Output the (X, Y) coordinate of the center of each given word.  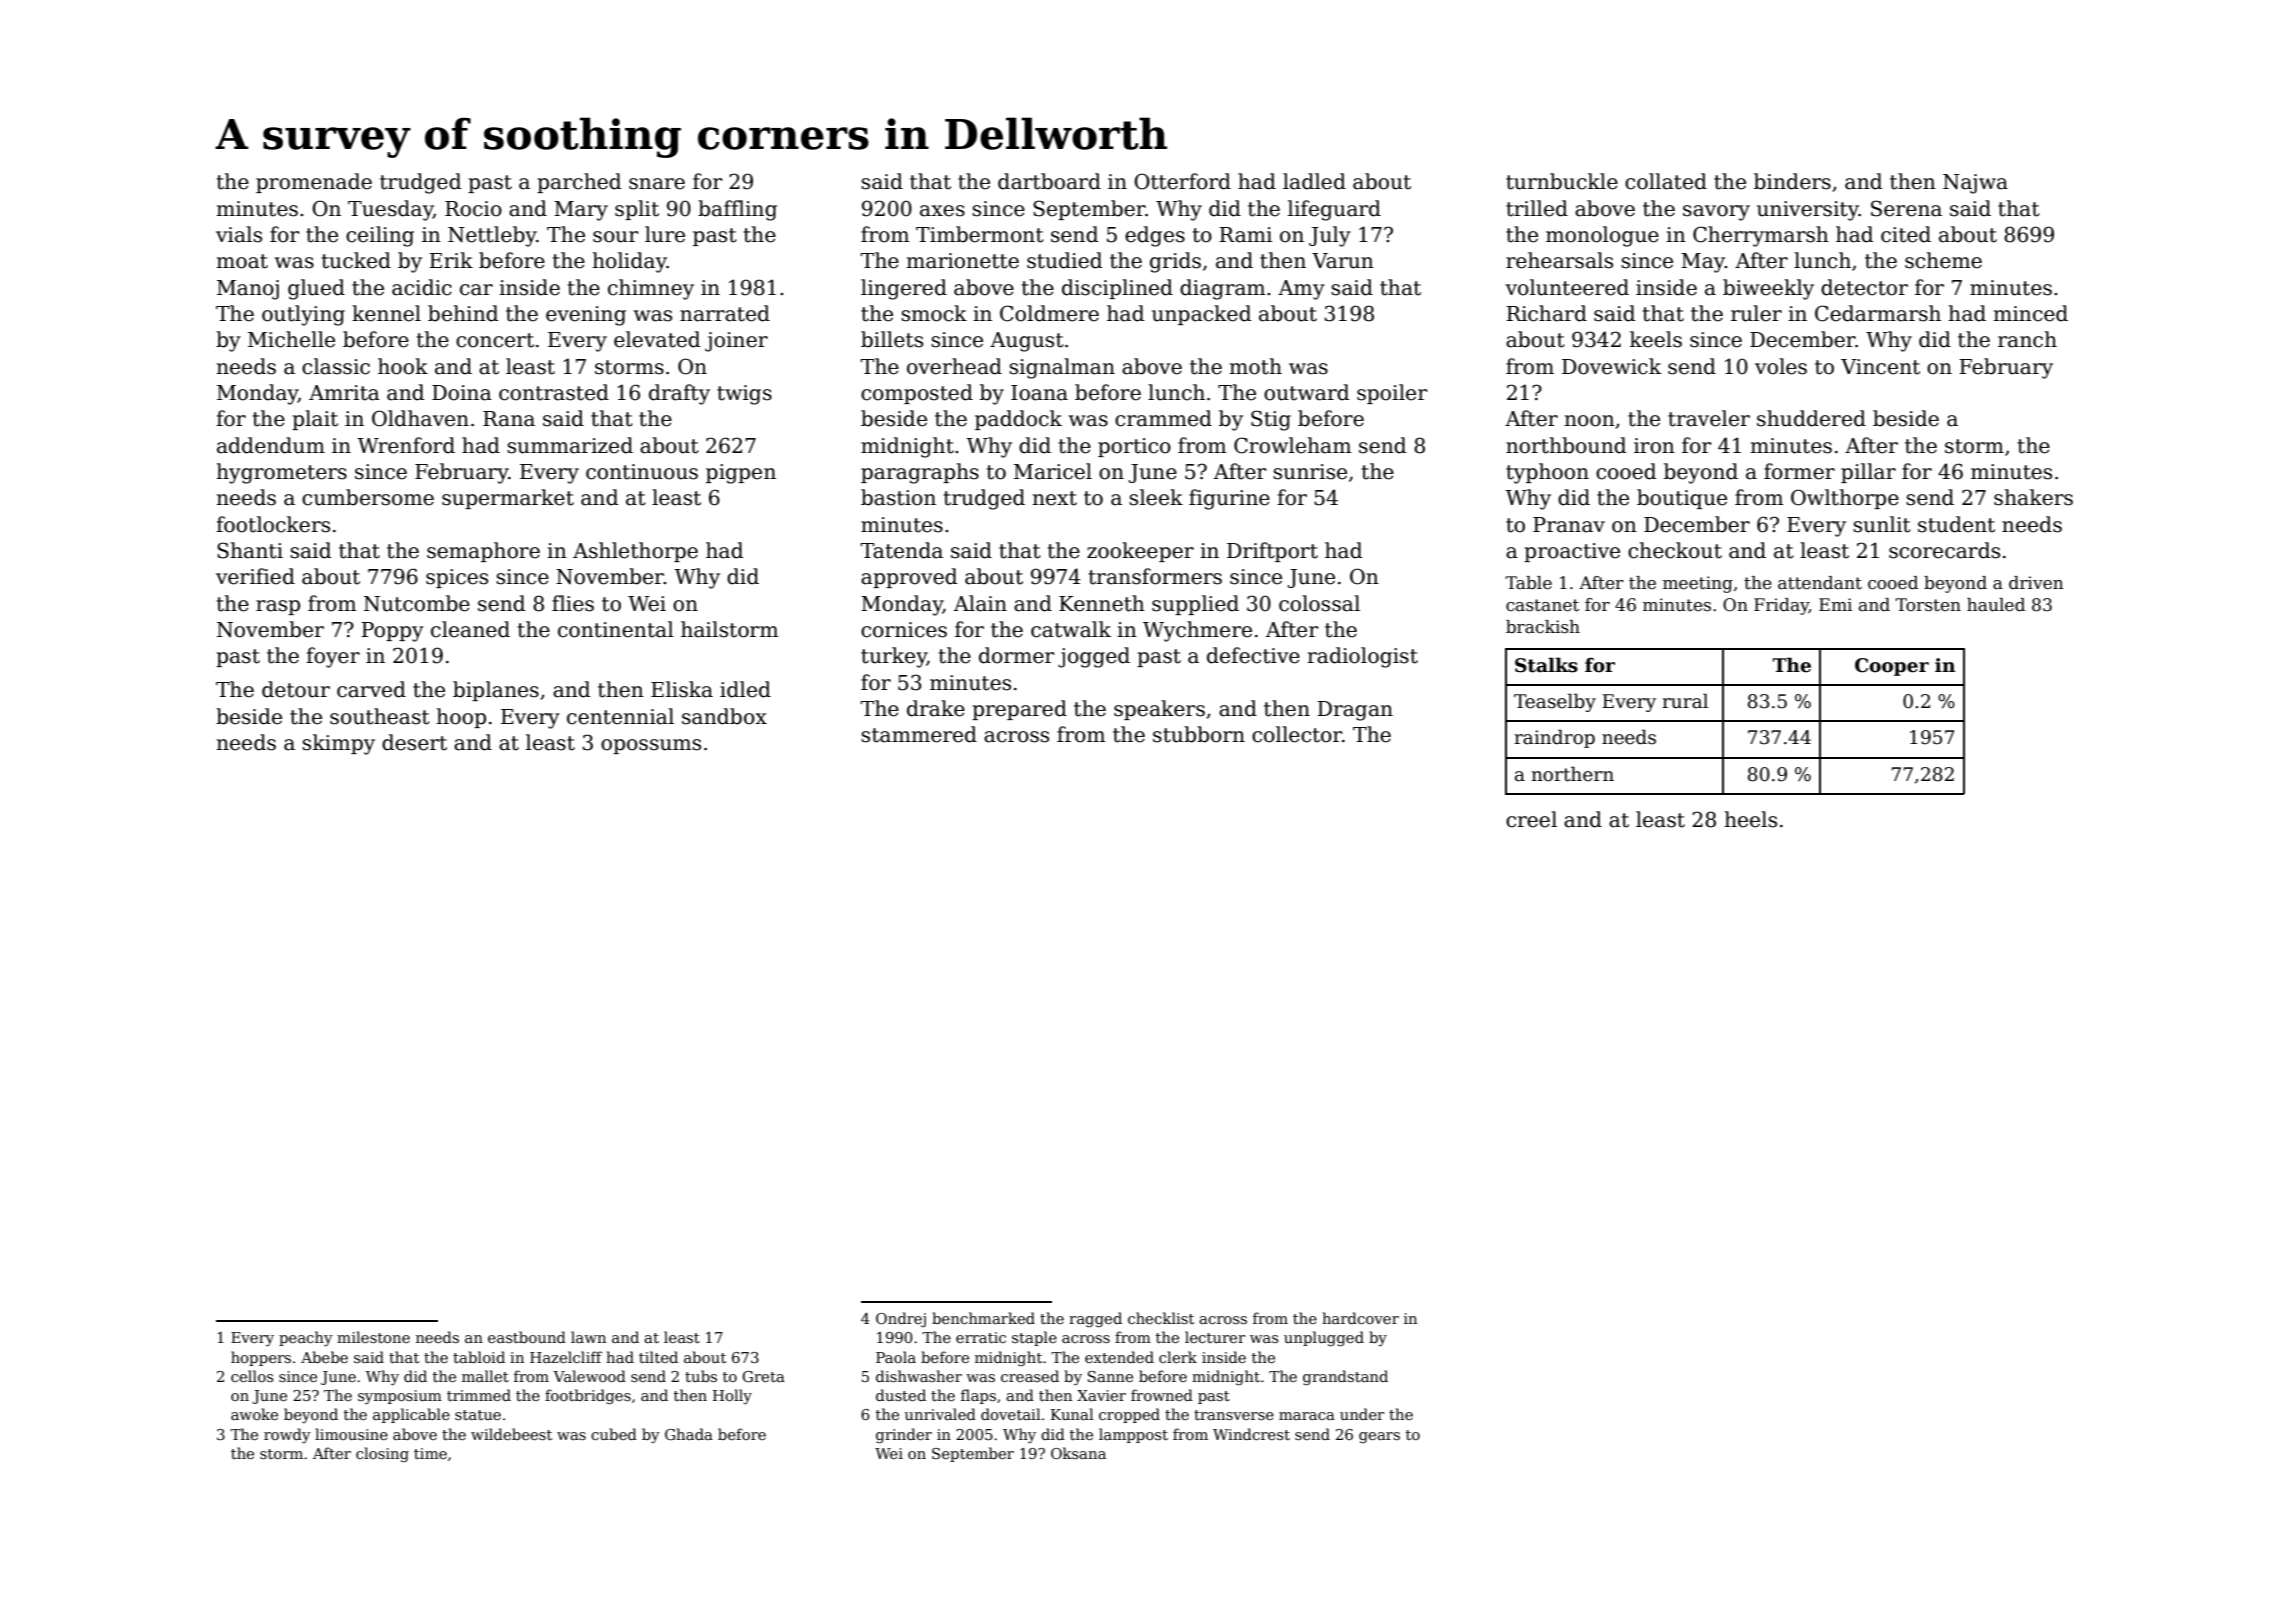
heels (1751, 819)
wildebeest (511, 1434)
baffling (737, 210)
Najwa (1975, 184)
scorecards (1944, 550)
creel (1531, 819)
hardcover (1360, 1318)
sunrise (1310, 472)
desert (414, 742)
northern (1572, 774)
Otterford (1182, 181)
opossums (651, 746)
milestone (373, 1337)
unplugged (1324, 1339)
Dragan (1355, 711)
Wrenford (406, 445)
